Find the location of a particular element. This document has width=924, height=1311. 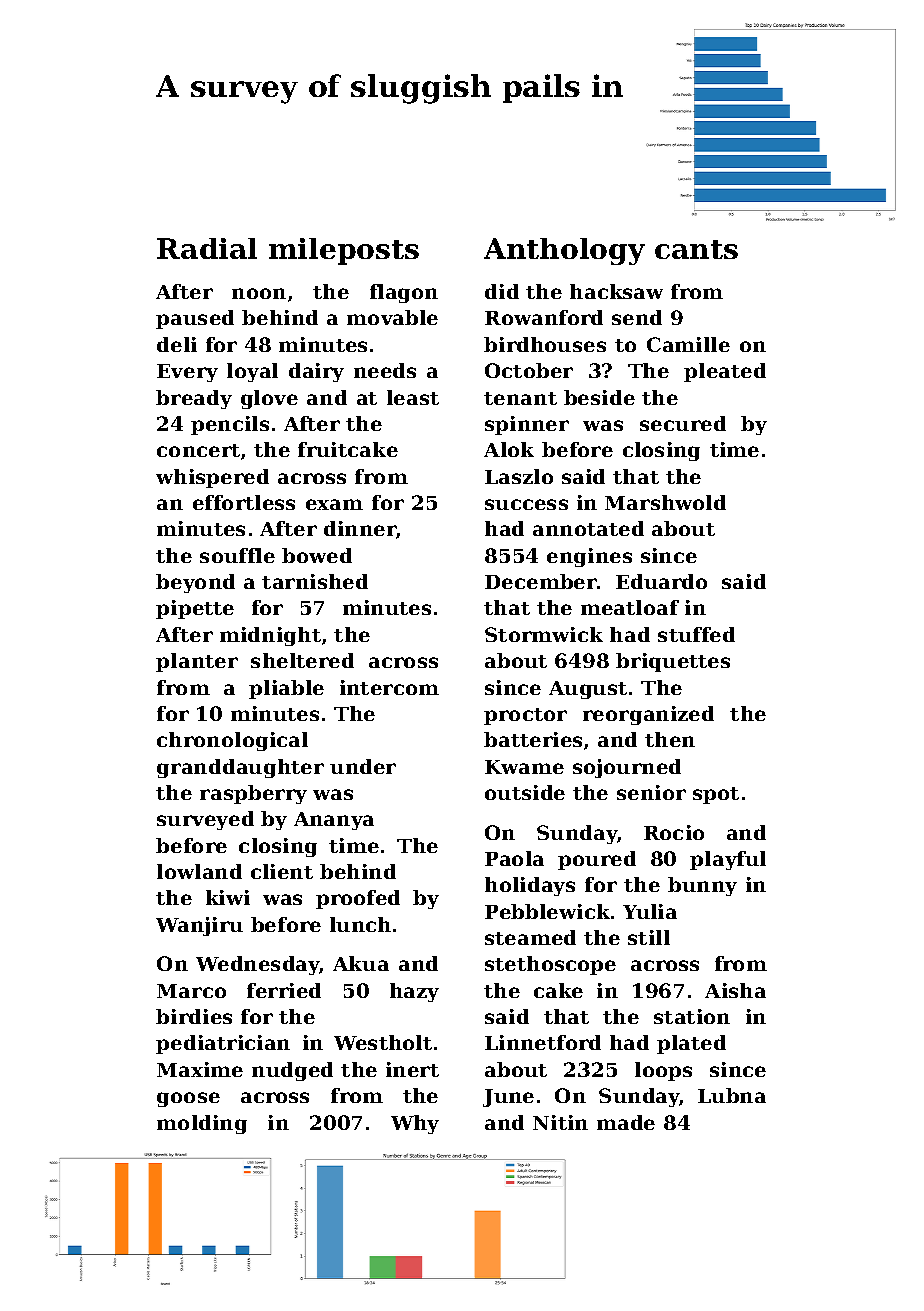

planter is located at coordinates (197, 662).
